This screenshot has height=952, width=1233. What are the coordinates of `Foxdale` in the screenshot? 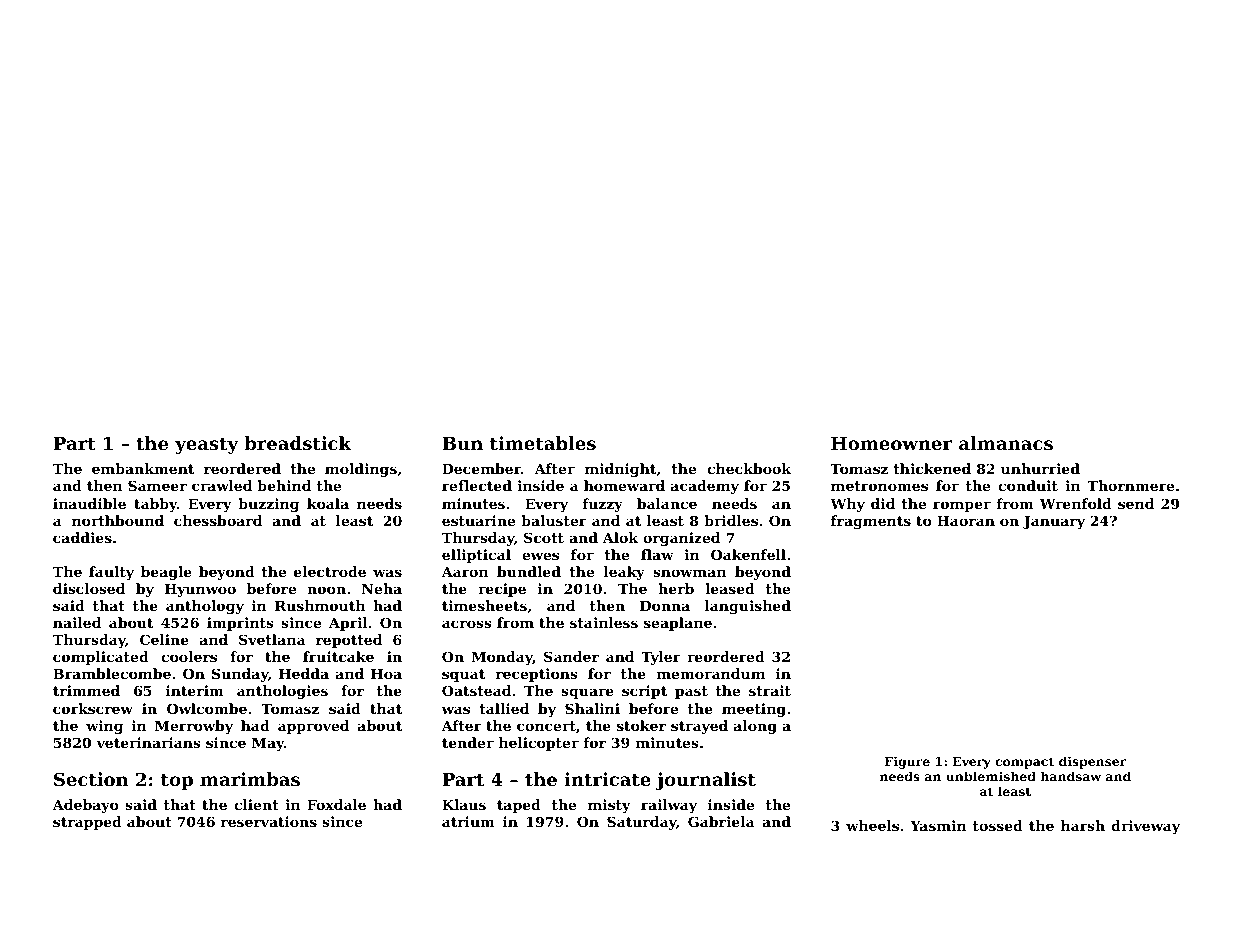 It's located at (336, 804).
